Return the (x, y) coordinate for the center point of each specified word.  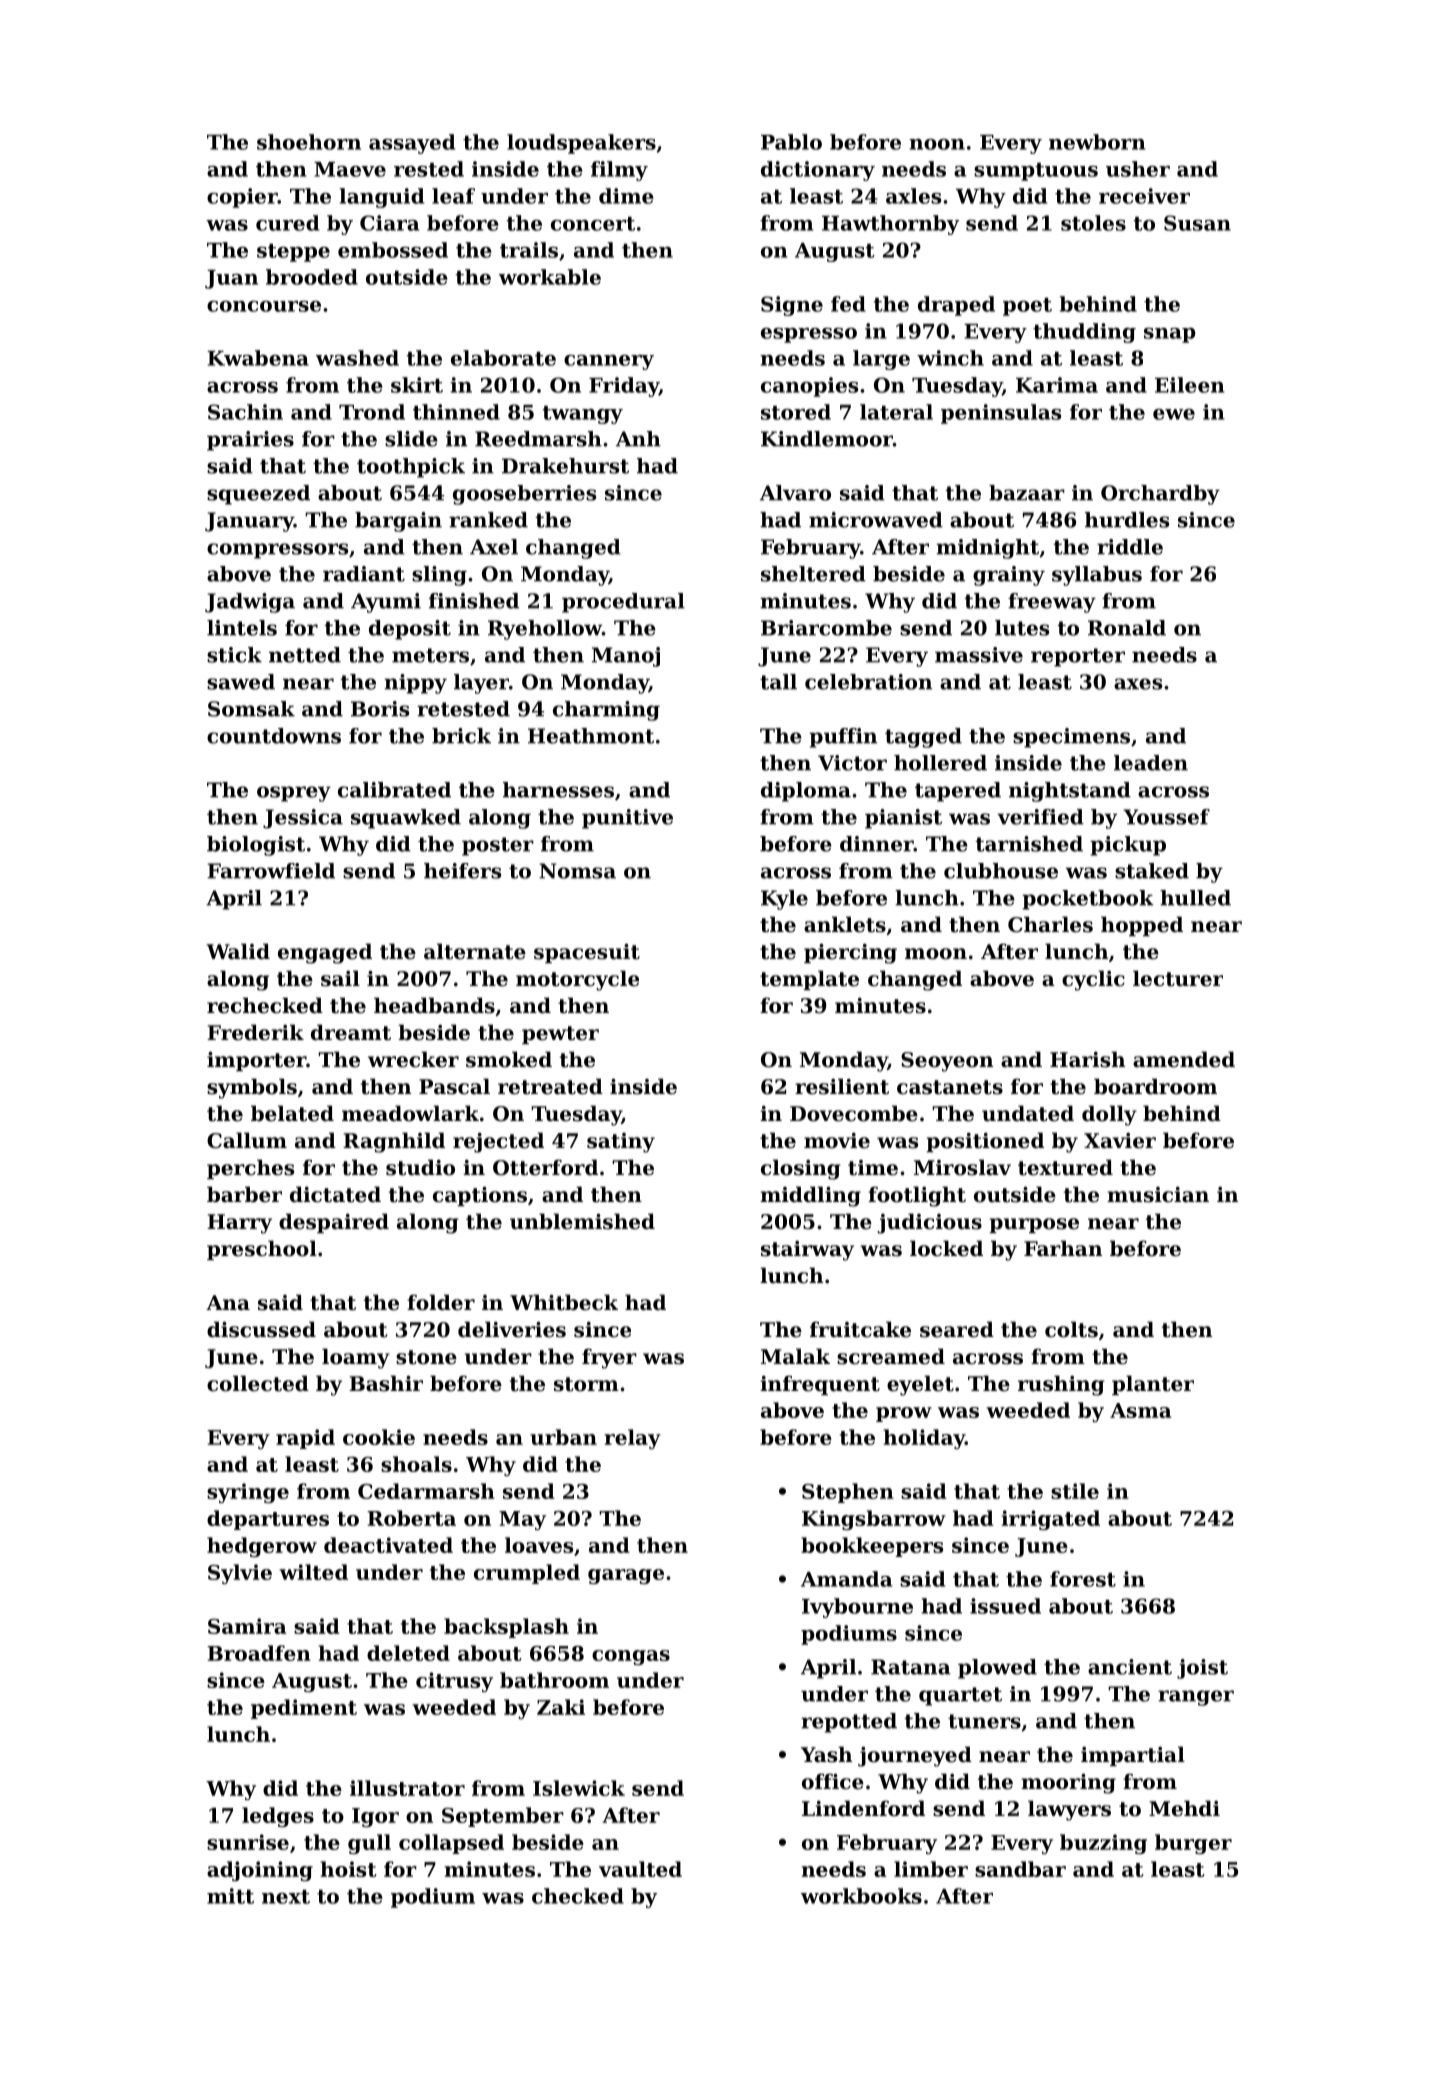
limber (931, 1869)
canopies (809, 387)
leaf (453, 196)
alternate (475, 951)
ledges (278, 1817)
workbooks (861, 1896)
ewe (1174, 414)
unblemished (582, 1221)
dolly (1109, 1115)
